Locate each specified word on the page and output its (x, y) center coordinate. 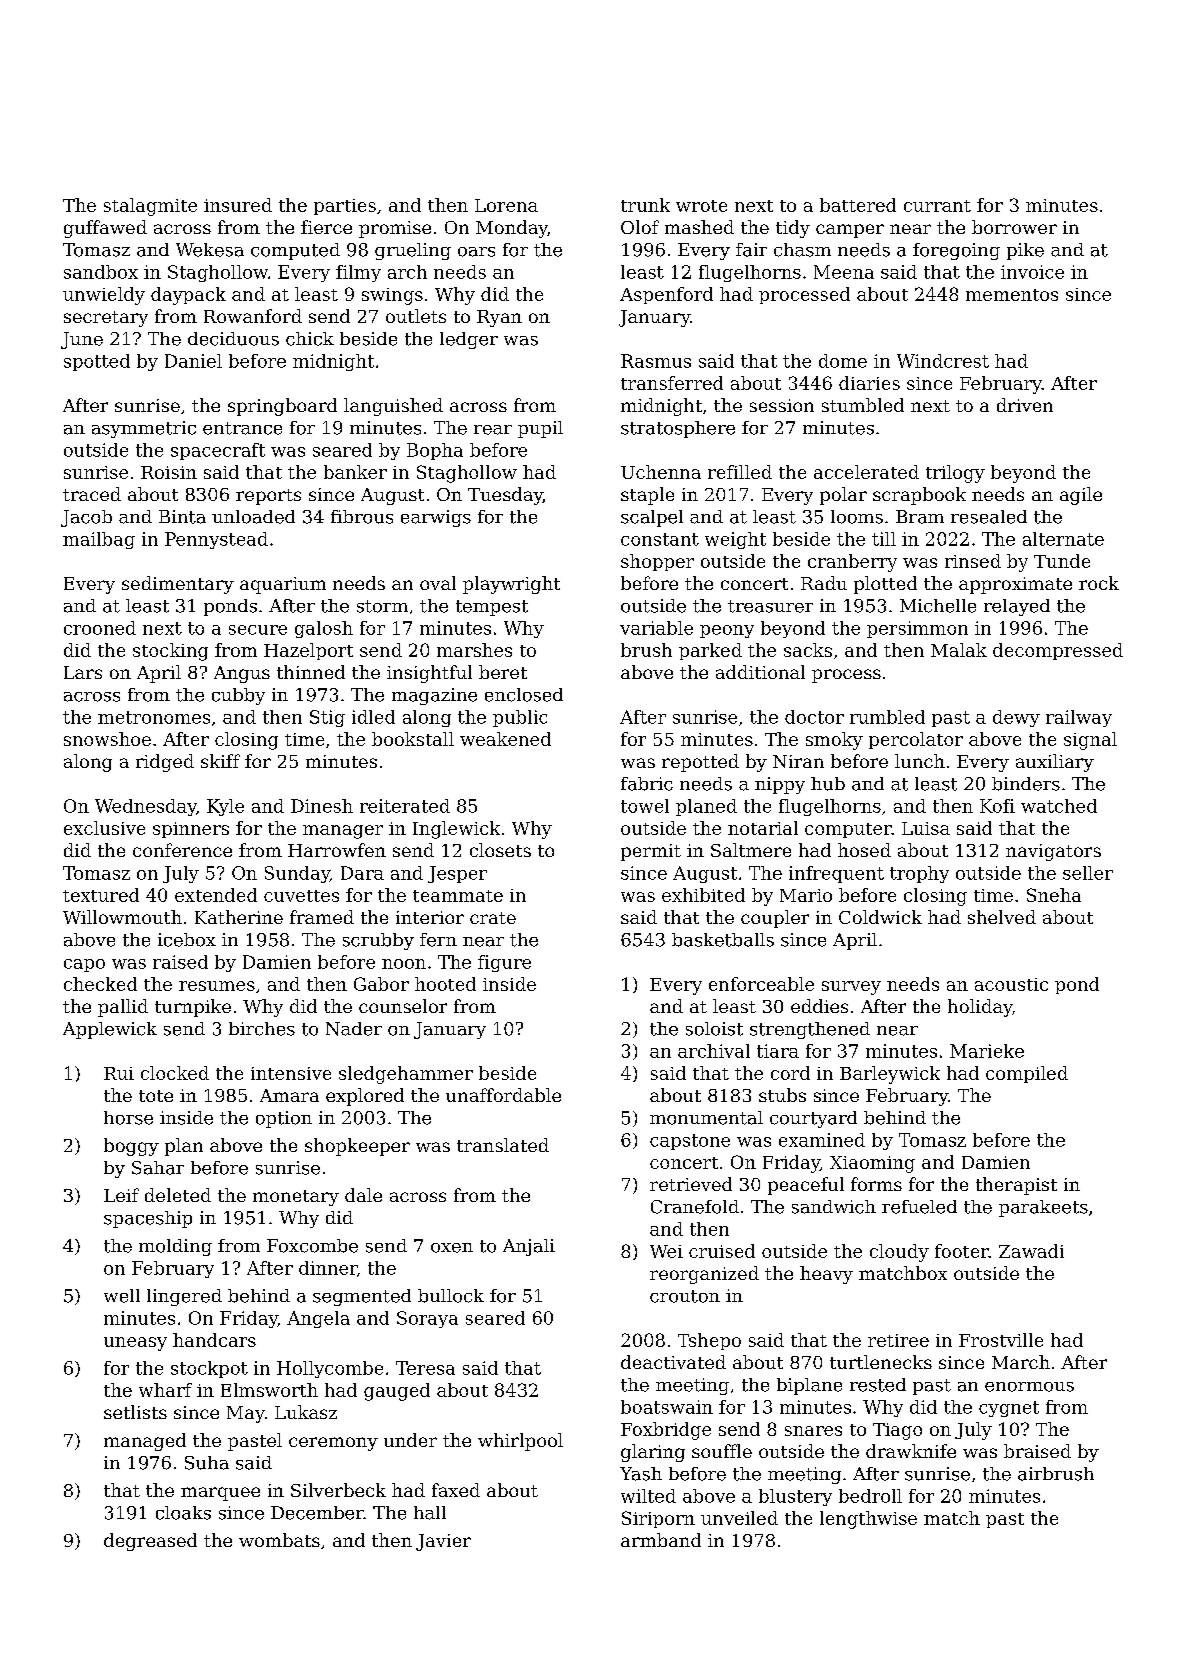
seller (1088, 873)
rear (493, 430)
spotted (97, 362)
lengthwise (868, 1520)
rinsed (973, 561)
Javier (443, 1542)
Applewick (110, 1030)
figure (504, 963)
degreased (150, 1542)
